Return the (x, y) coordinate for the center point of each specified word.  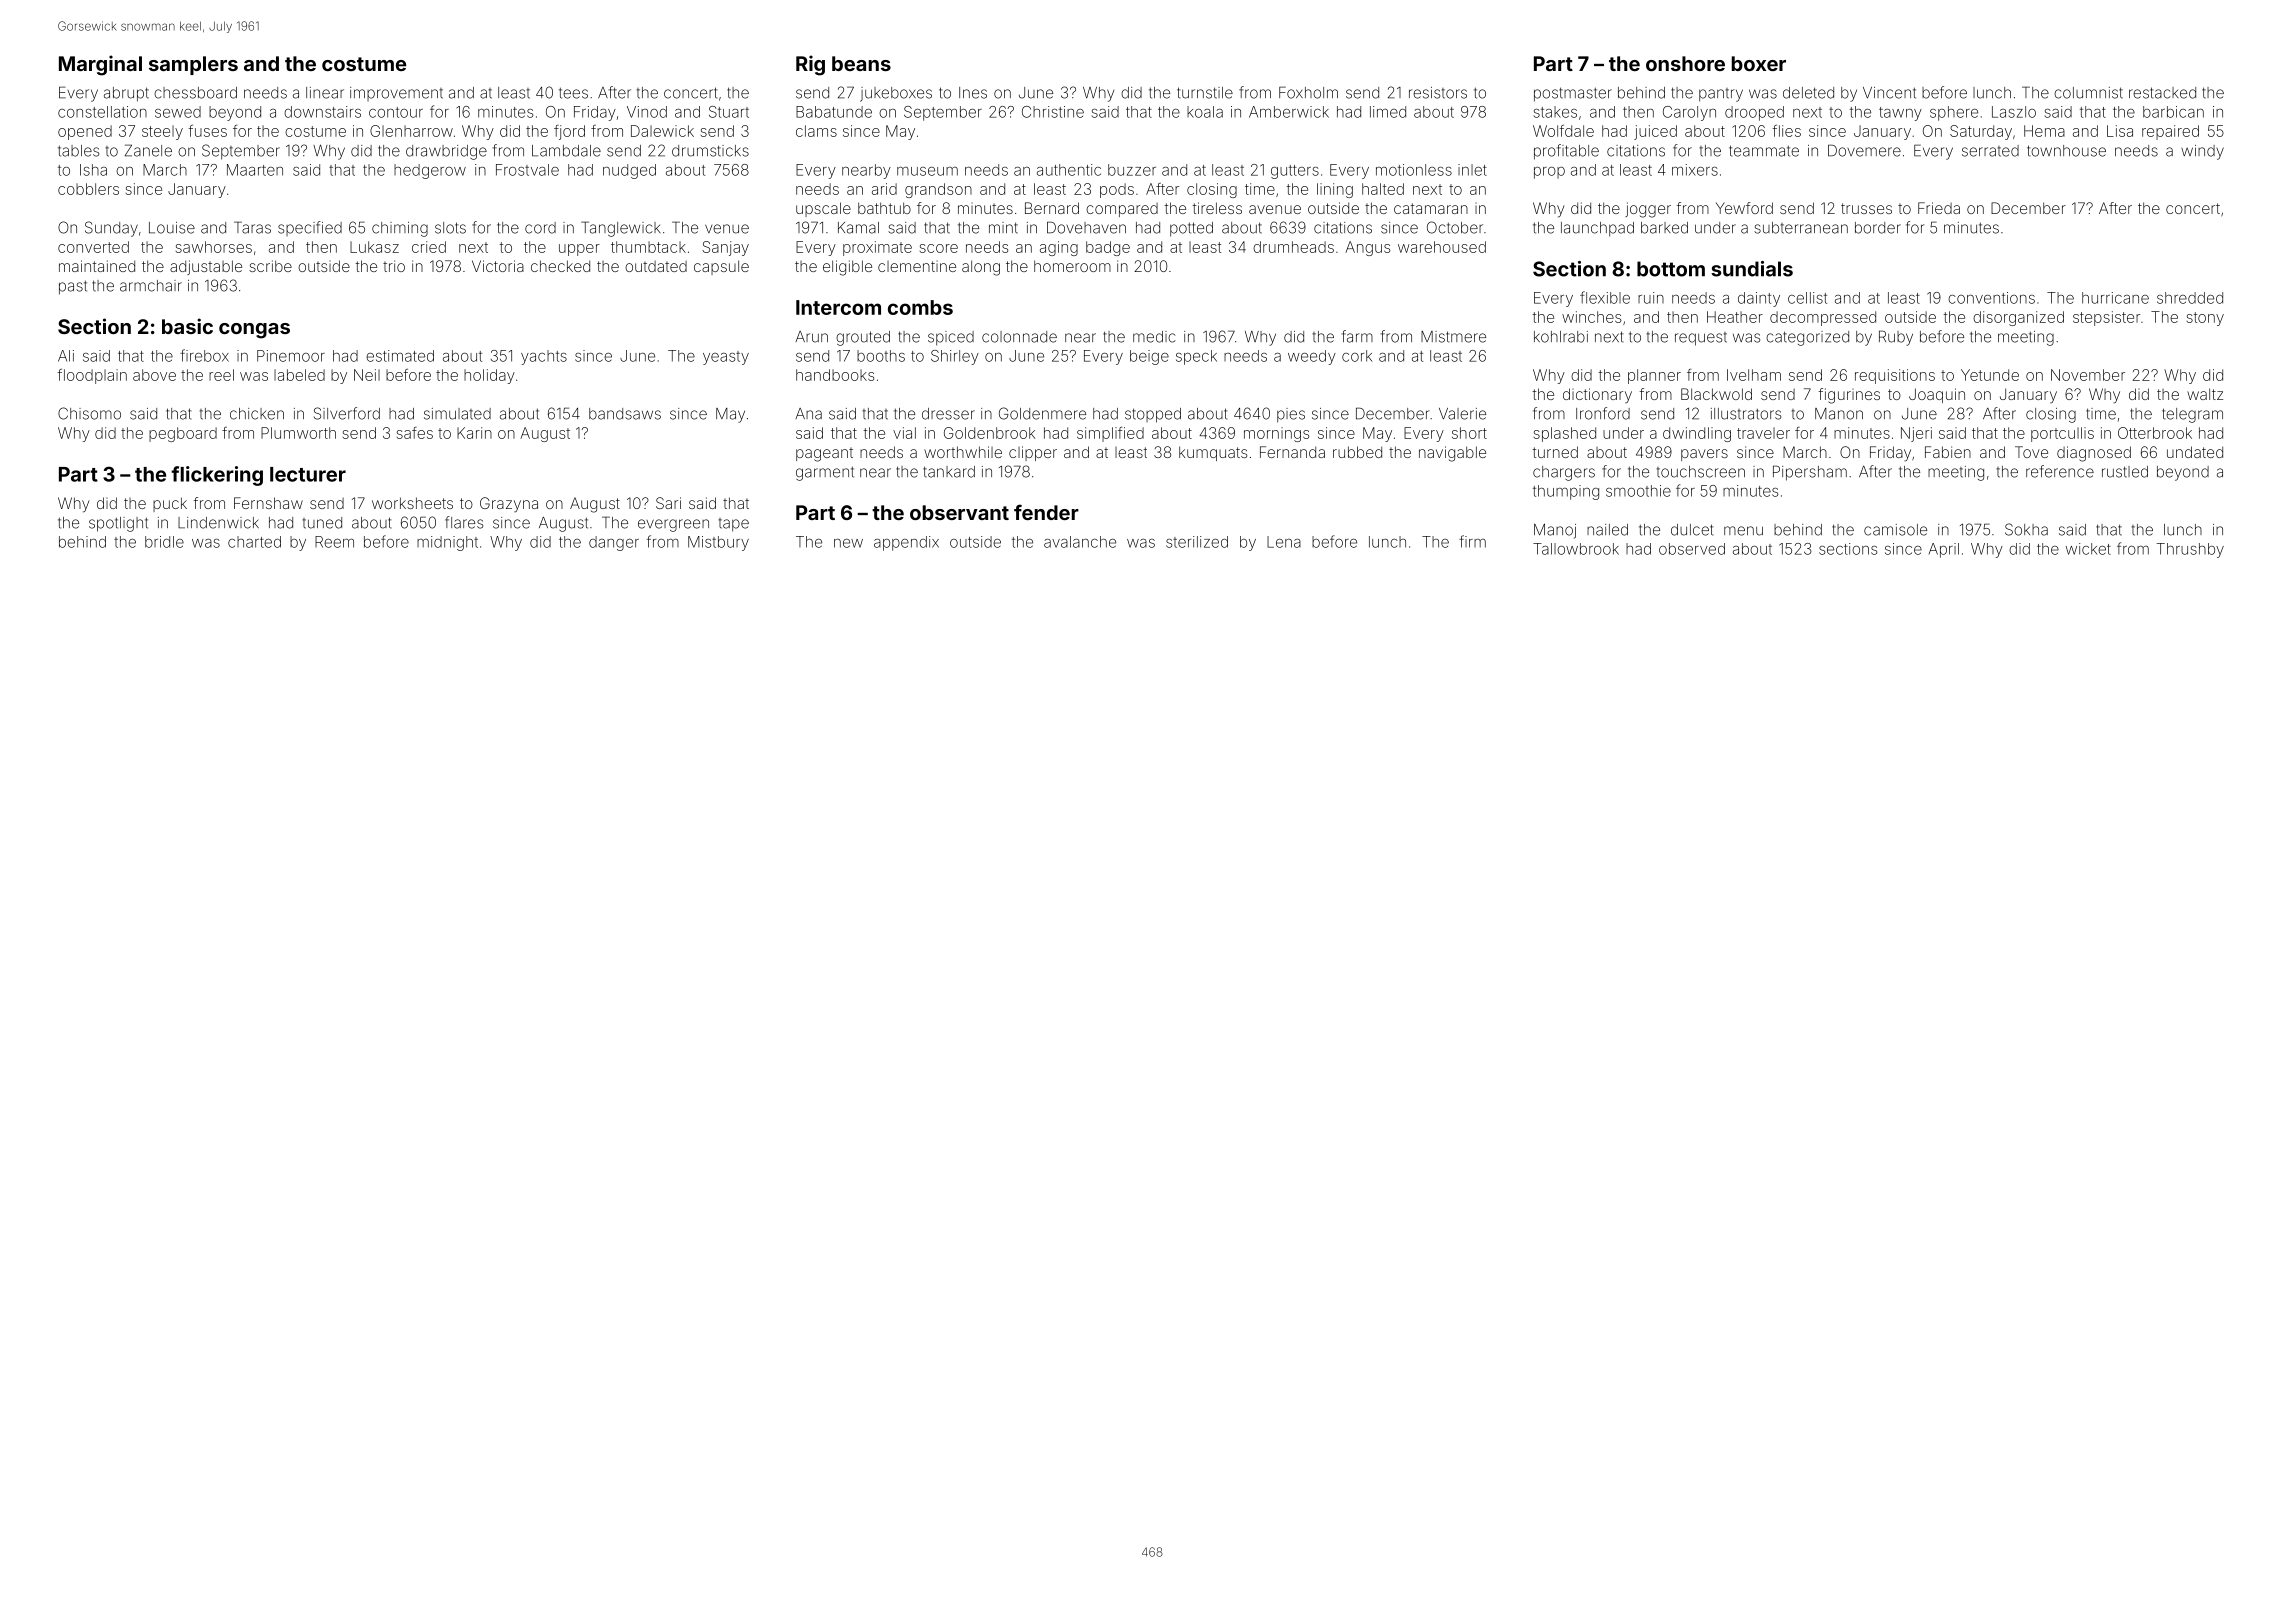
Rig (810, 65)
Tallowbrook (1576, 549)
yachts (544, 357)
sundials (1752, 269)
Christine (1053, 112)
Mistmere (1453, 337)
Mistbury (718, 543)
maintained (97, 266)
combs (920, 307)
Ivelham (1754, 375)
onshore (1685, 63)
